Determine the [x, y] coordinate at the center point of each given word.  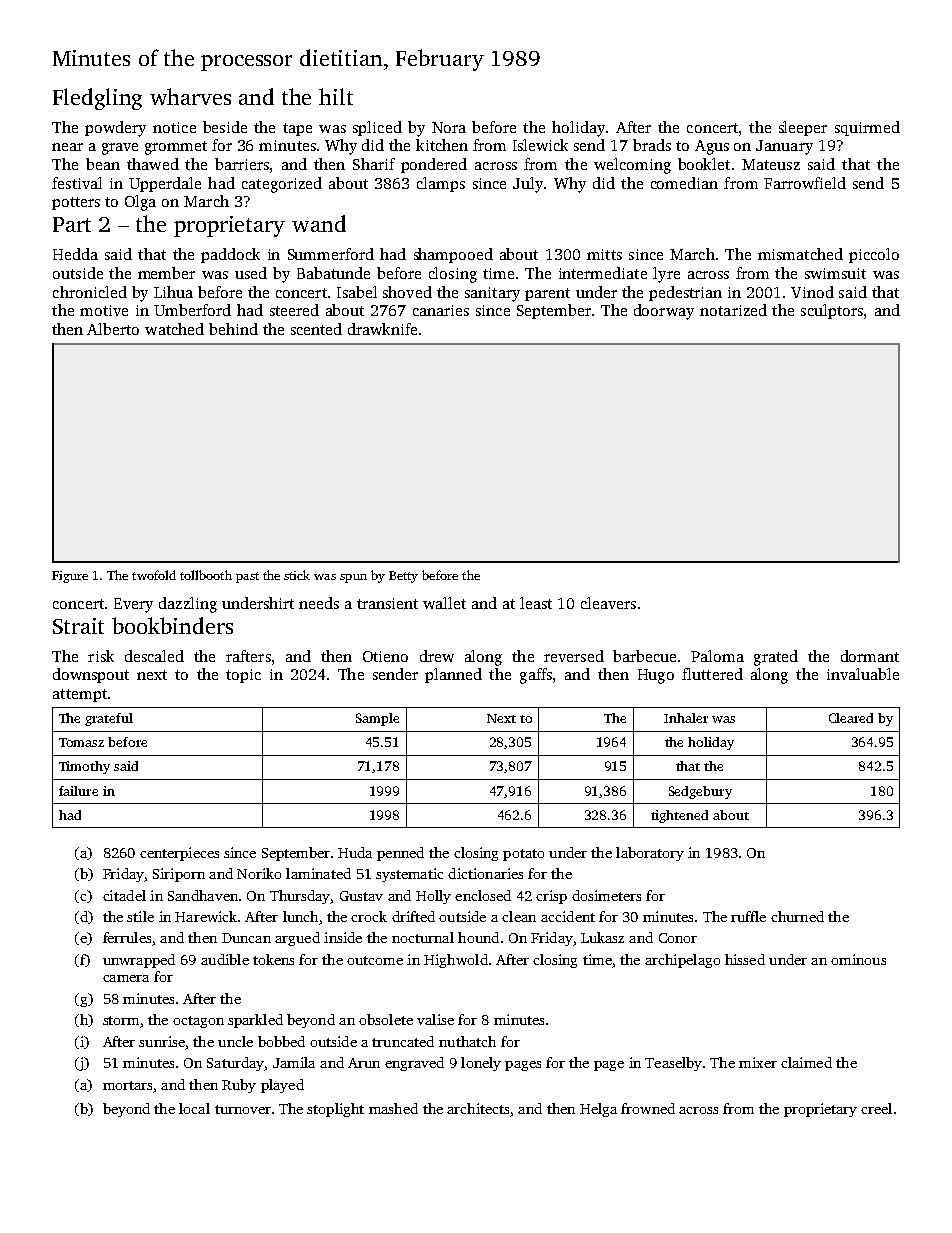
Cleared [851, 718]
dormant [870, 656]
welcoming [632, 166]
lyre [666, 275]
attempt [80, 695]
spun [353, 578]
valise [435, 1019]
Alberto [113, 329]
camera [126, 978]
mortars [127, 1085]
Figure [70, 577]
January [784, 147]
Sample [377, 719]
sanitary [492, 294]
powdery [115, 129]
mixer [758, 1062]
